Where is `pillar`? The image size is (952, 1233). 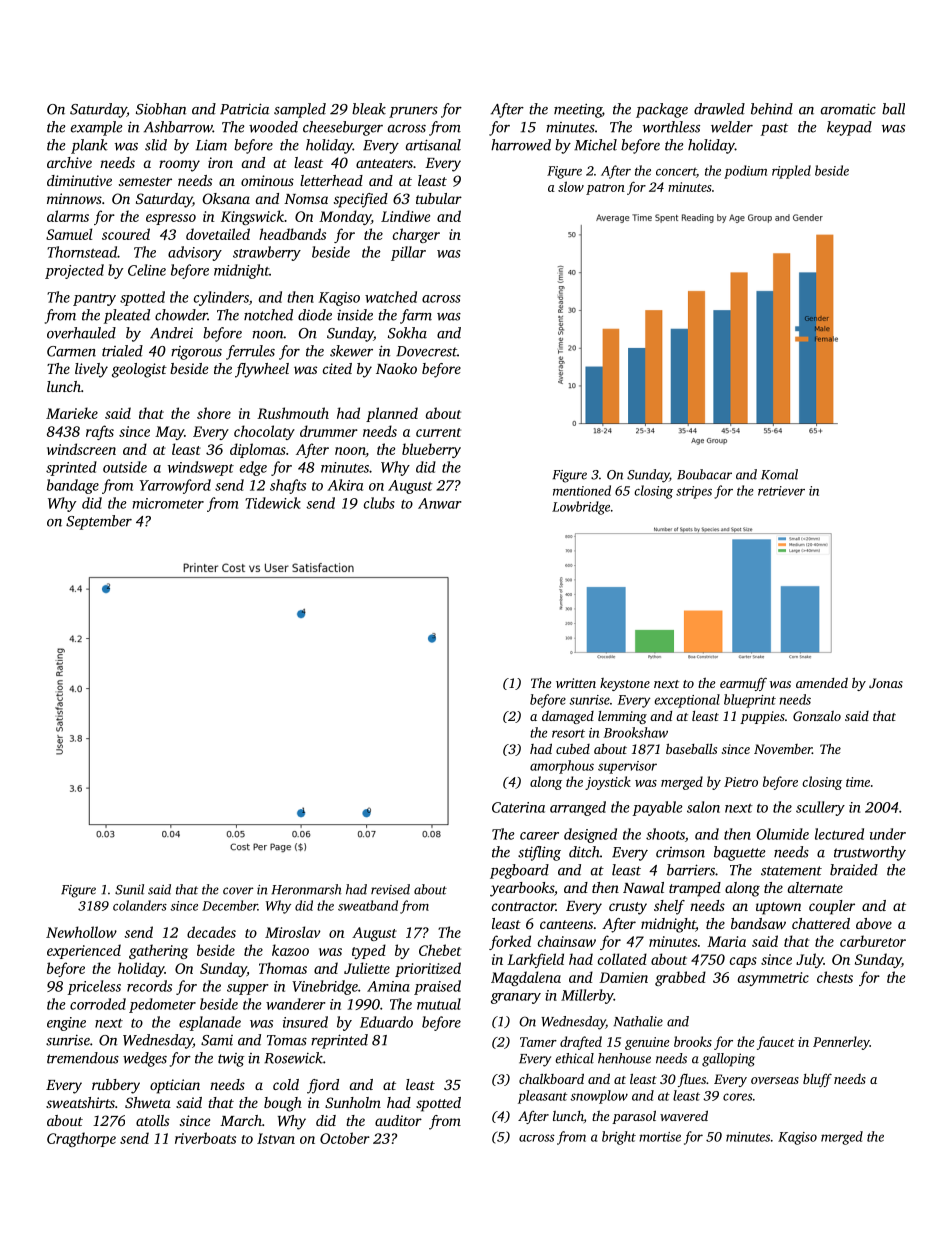
pillar is located at coordinates (408, 253).
